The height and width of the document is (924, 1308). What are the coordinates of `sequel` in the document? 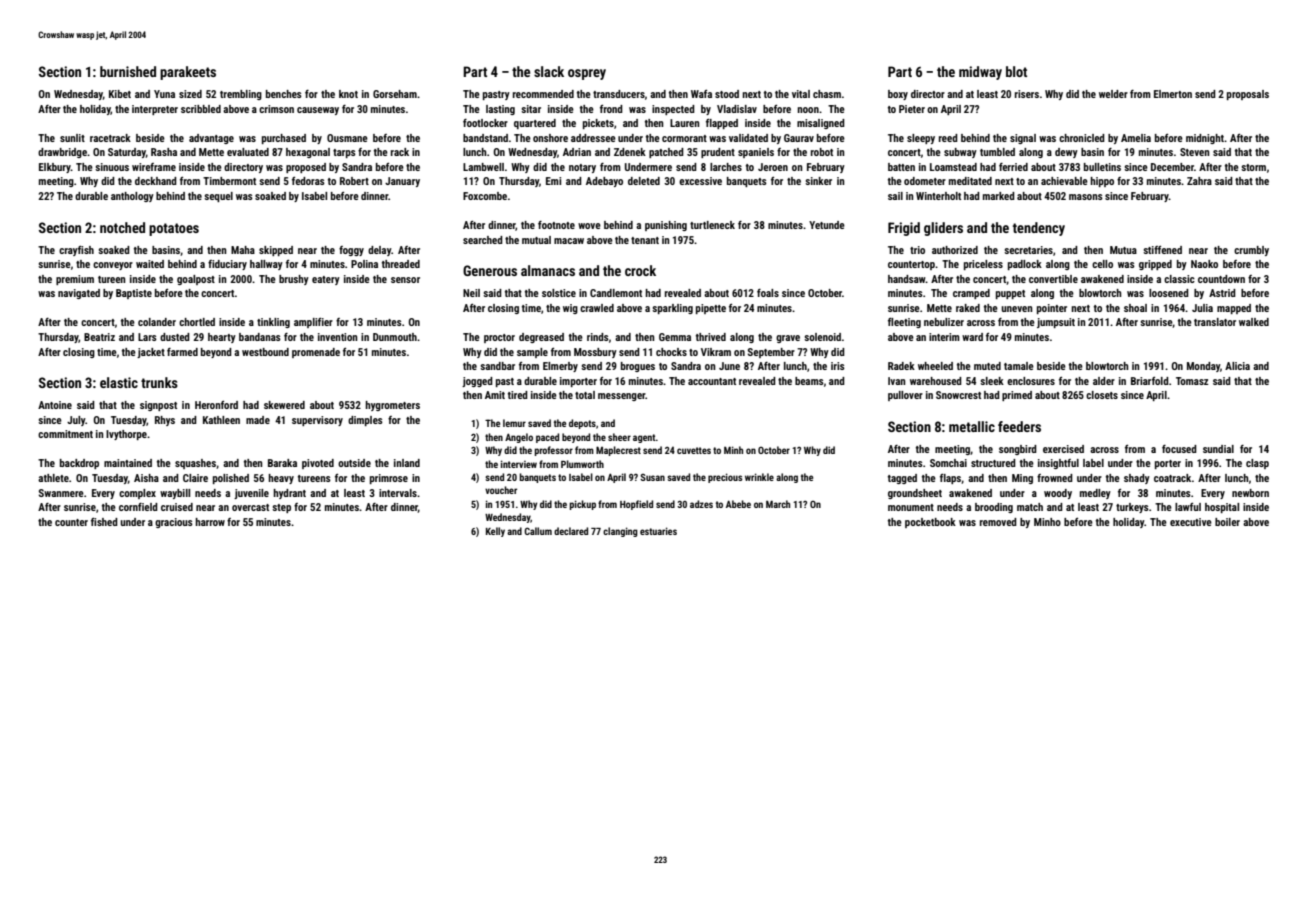 It's located at (218, 197).
